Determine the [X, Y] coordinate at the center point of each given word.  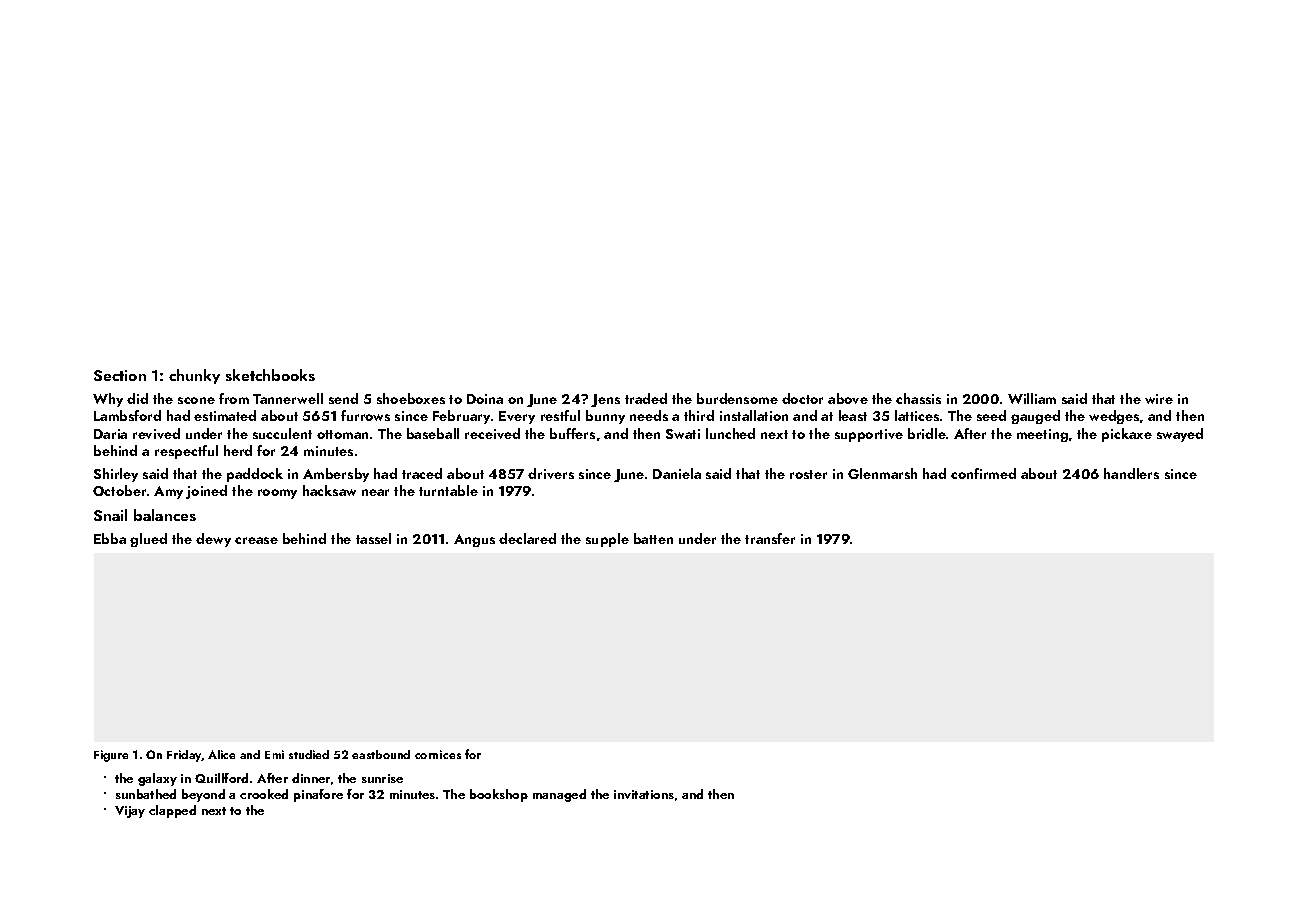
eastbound [381, 754]
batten [653, 538]
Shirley [116, 475]
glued [148, 540]
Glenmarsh [882, 473]
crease [256, 540]
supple [607, 540]
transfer [770, 538]
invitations [644, 794]
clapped [172, 811]
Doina [485, 399]
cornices [438, 754]
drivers [551, 473]
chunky [194, 376]
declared [527, 538]
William [1032, 398]
